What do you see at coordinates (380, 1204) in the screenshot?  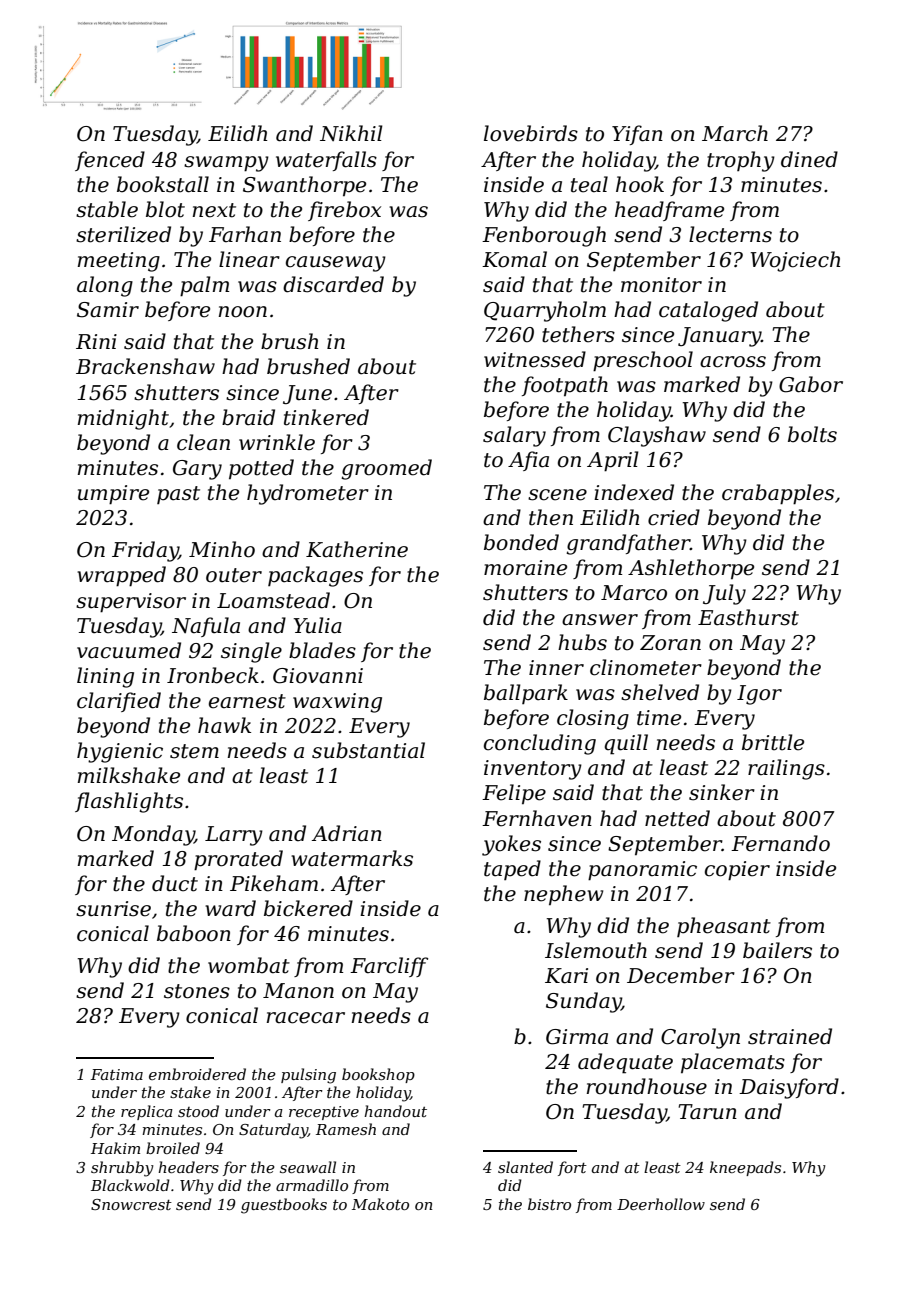 I see `Makoto` at bounding box center [380, 1204].
